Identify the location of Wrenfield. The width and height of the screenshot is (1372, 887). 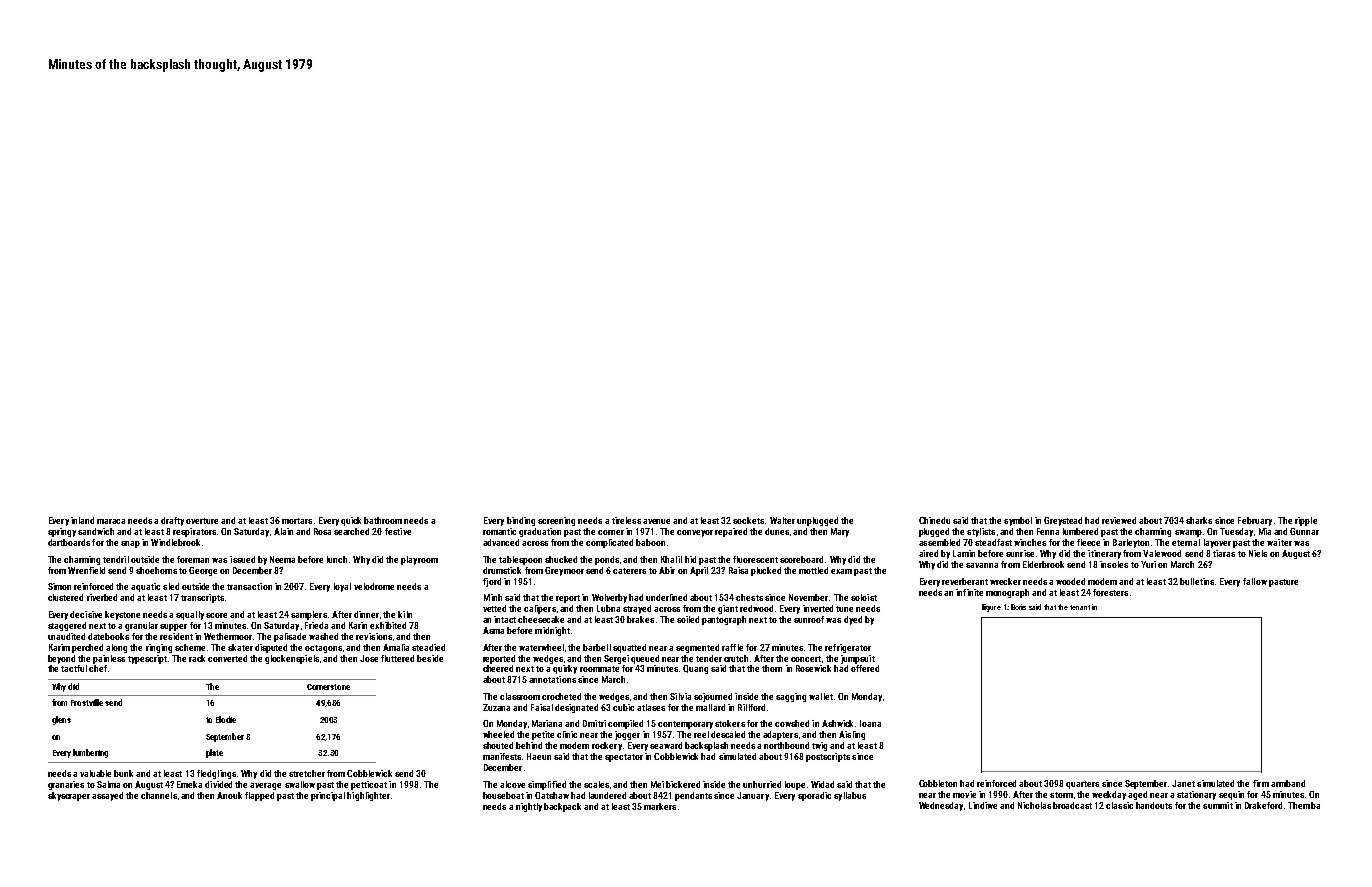
(86, 570).
